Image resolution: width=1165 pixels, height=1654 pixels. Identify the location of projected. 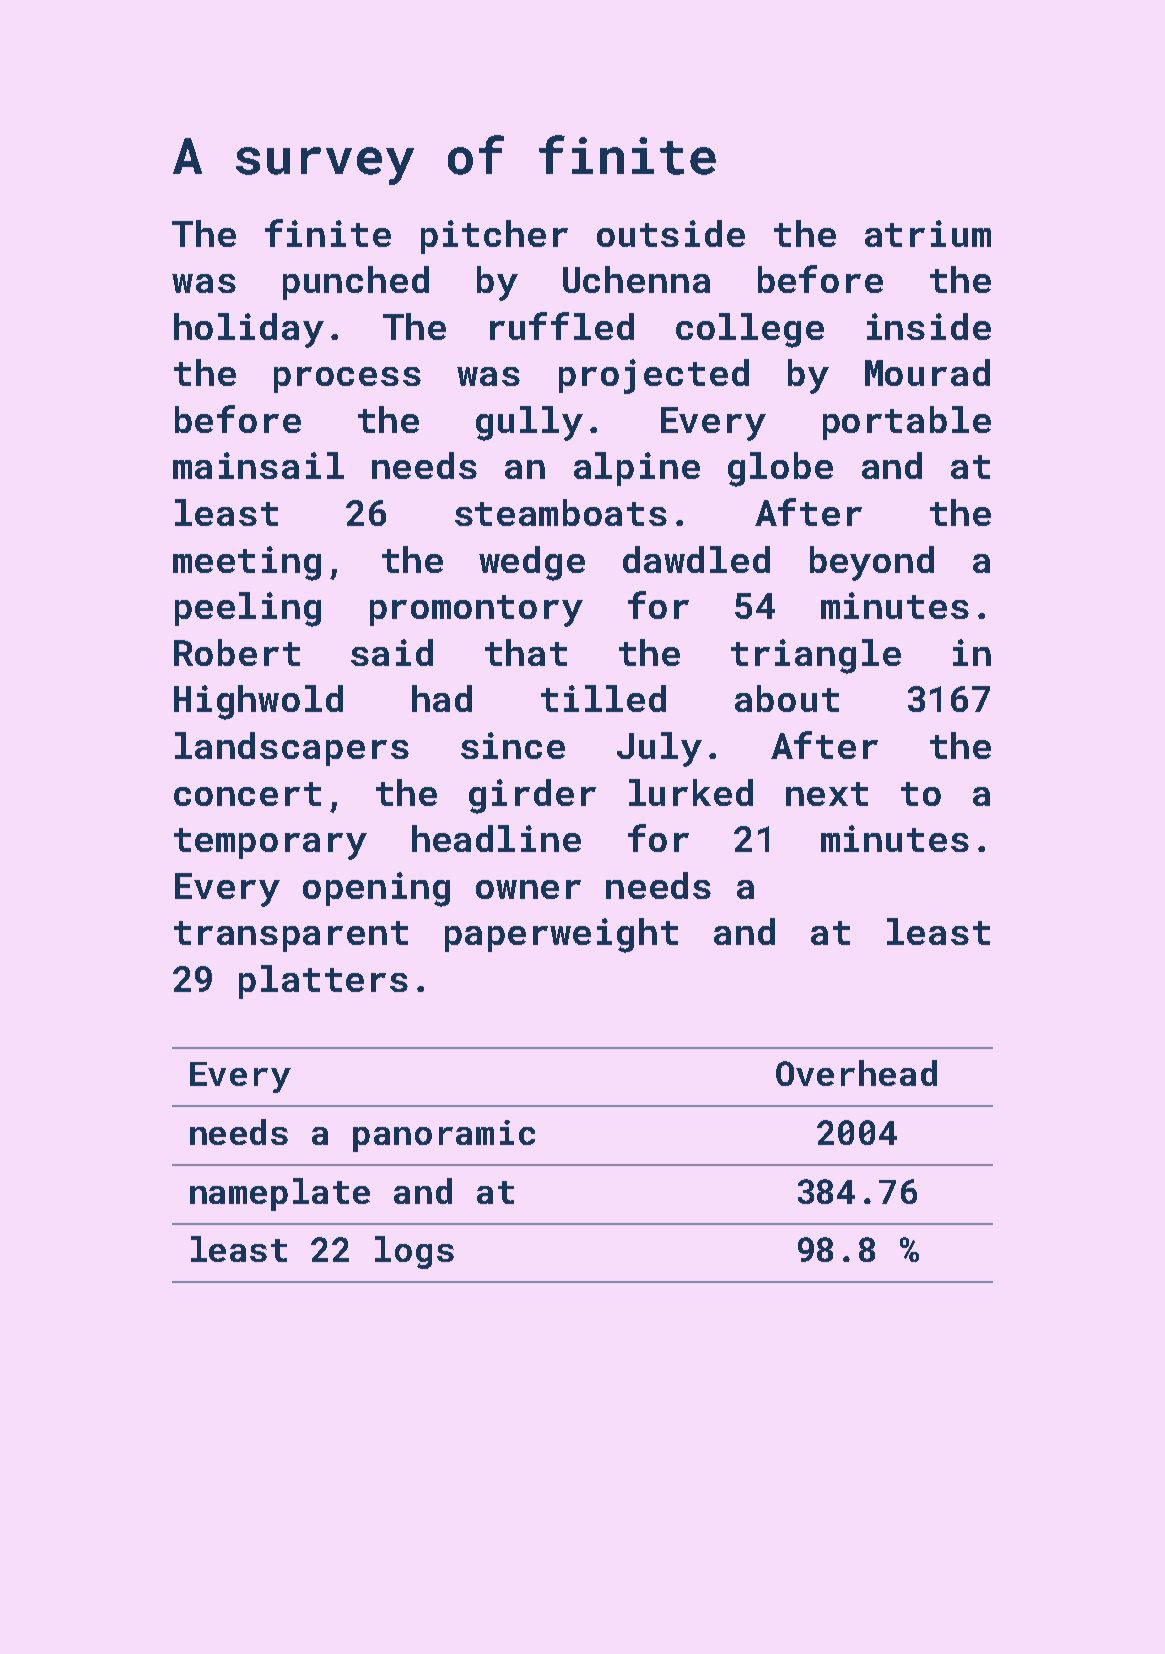
(654, 376).
